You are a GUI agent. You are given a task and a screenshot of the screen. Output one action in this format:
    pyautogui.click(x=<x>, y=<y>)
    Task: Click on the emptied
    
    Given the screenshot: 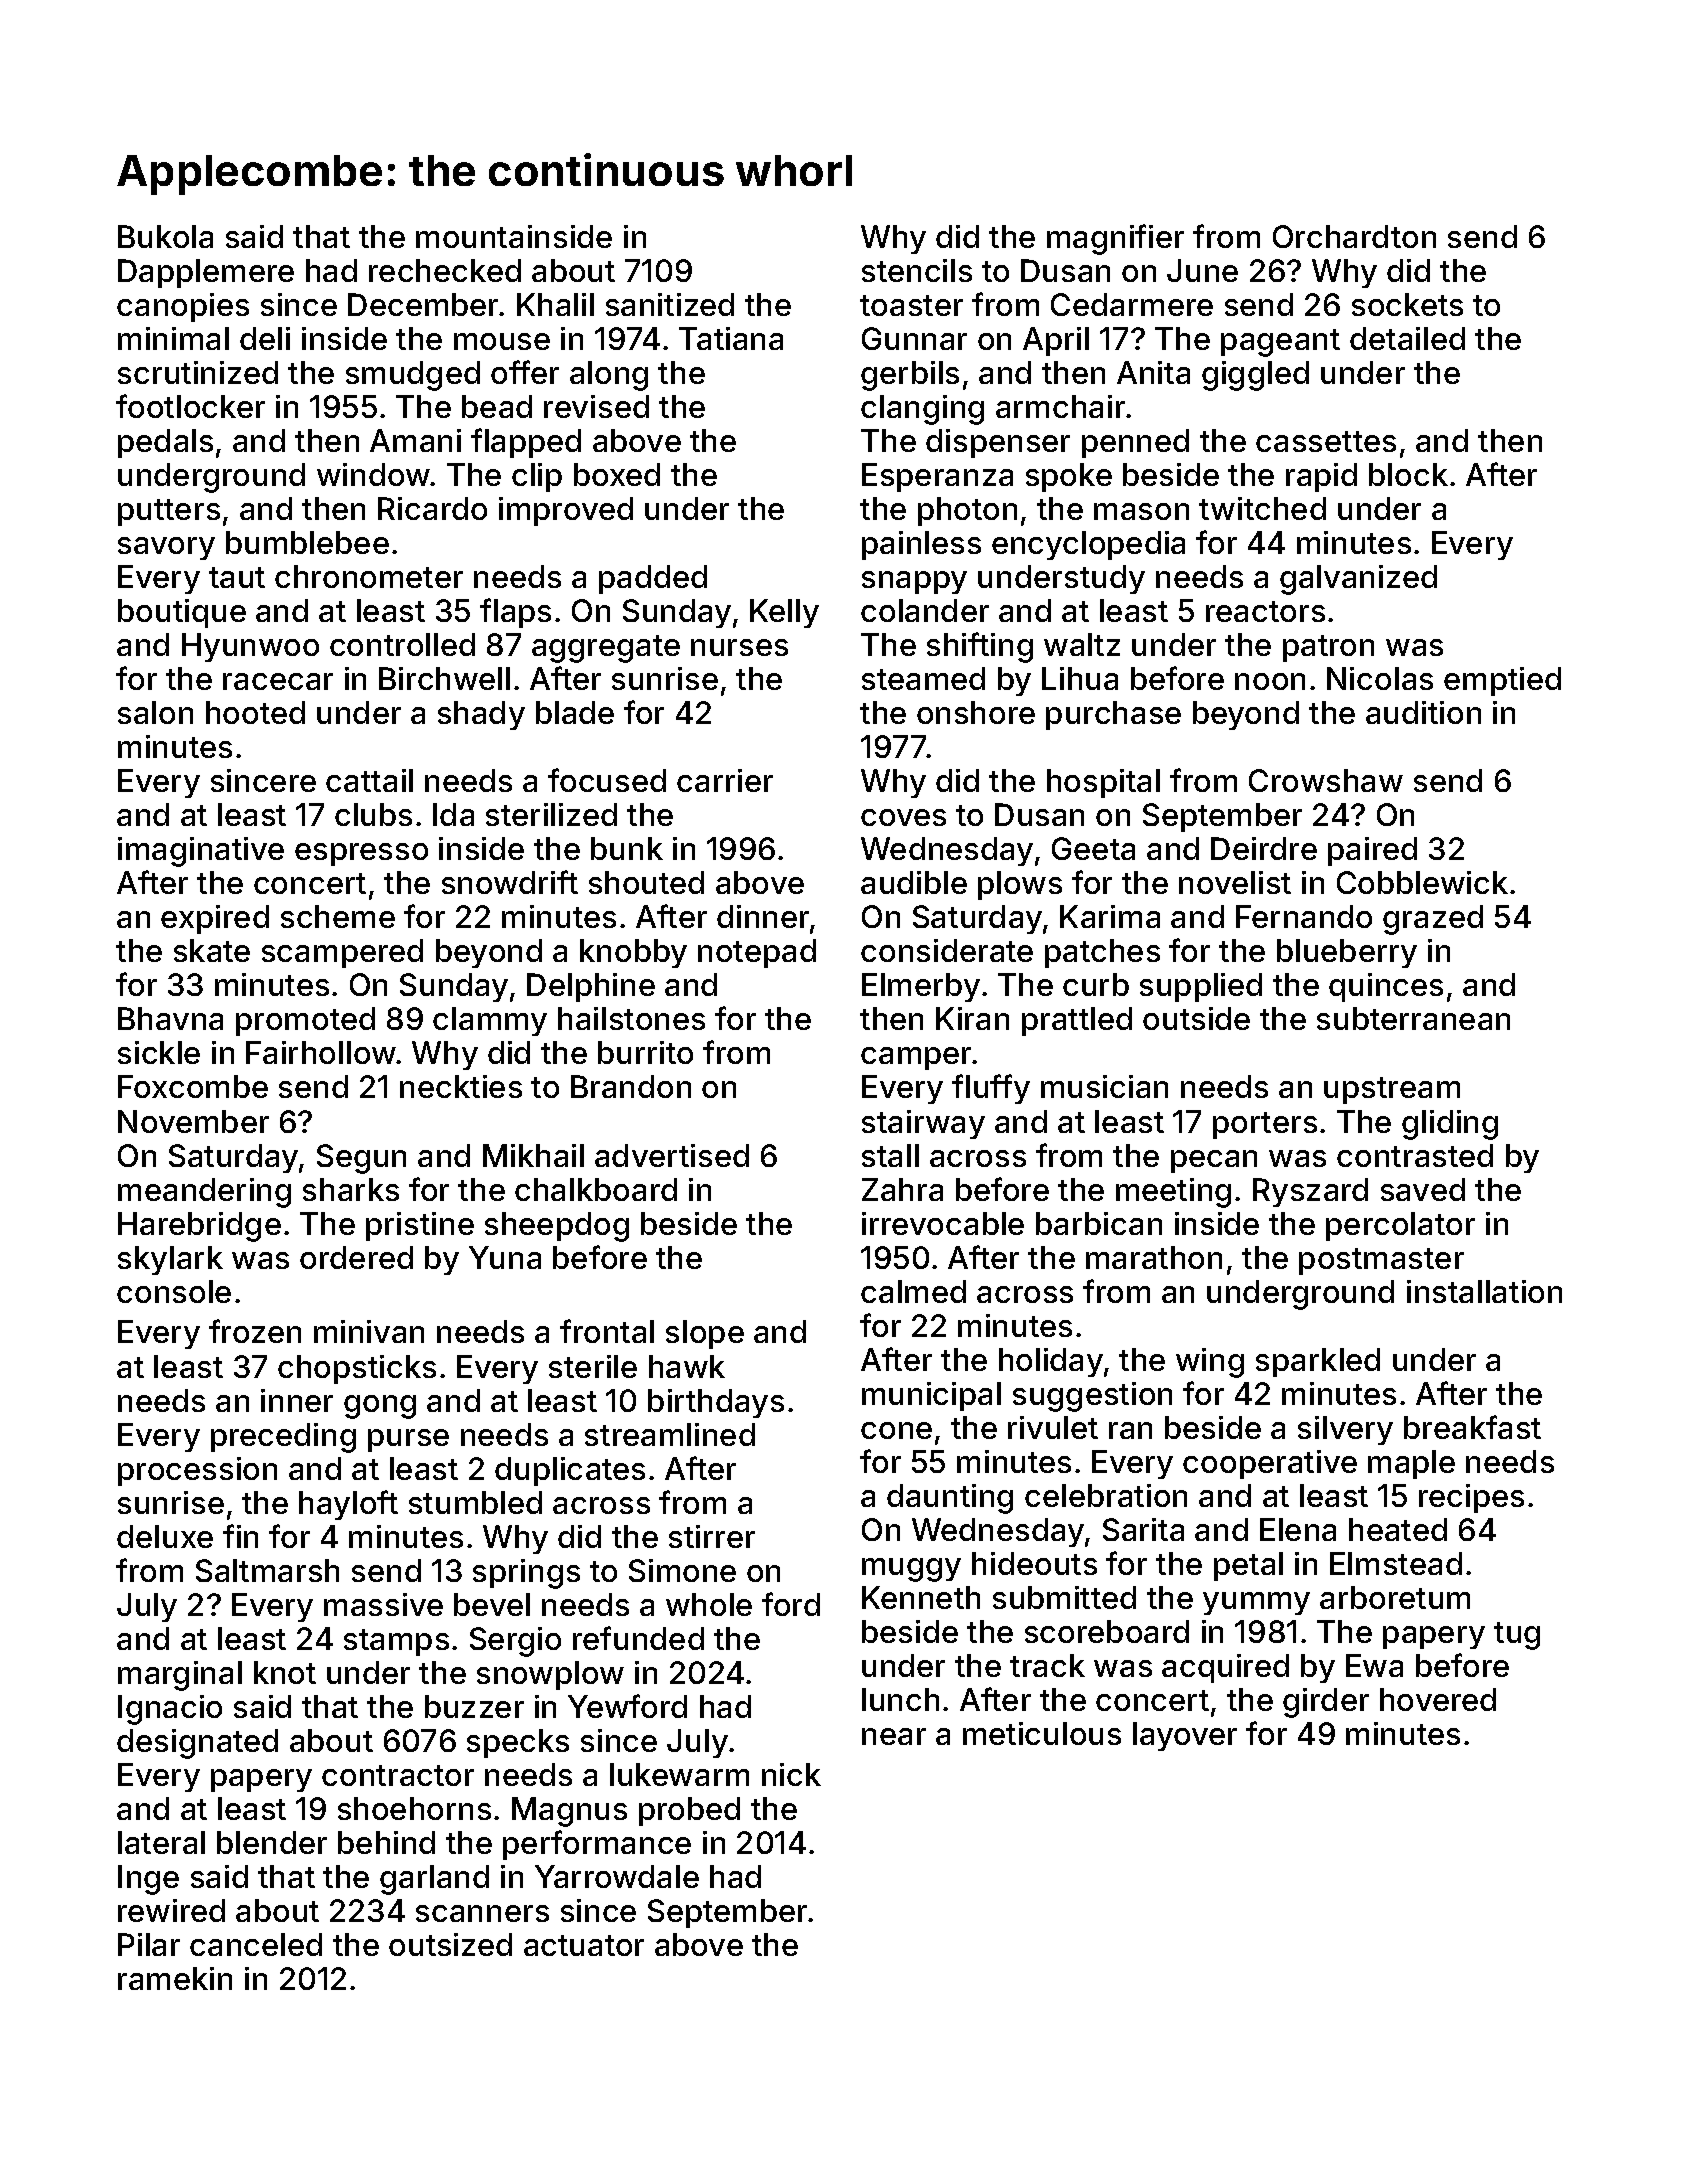 What is the action you would take?
    pyautogui.click(x=1502, y=681)
